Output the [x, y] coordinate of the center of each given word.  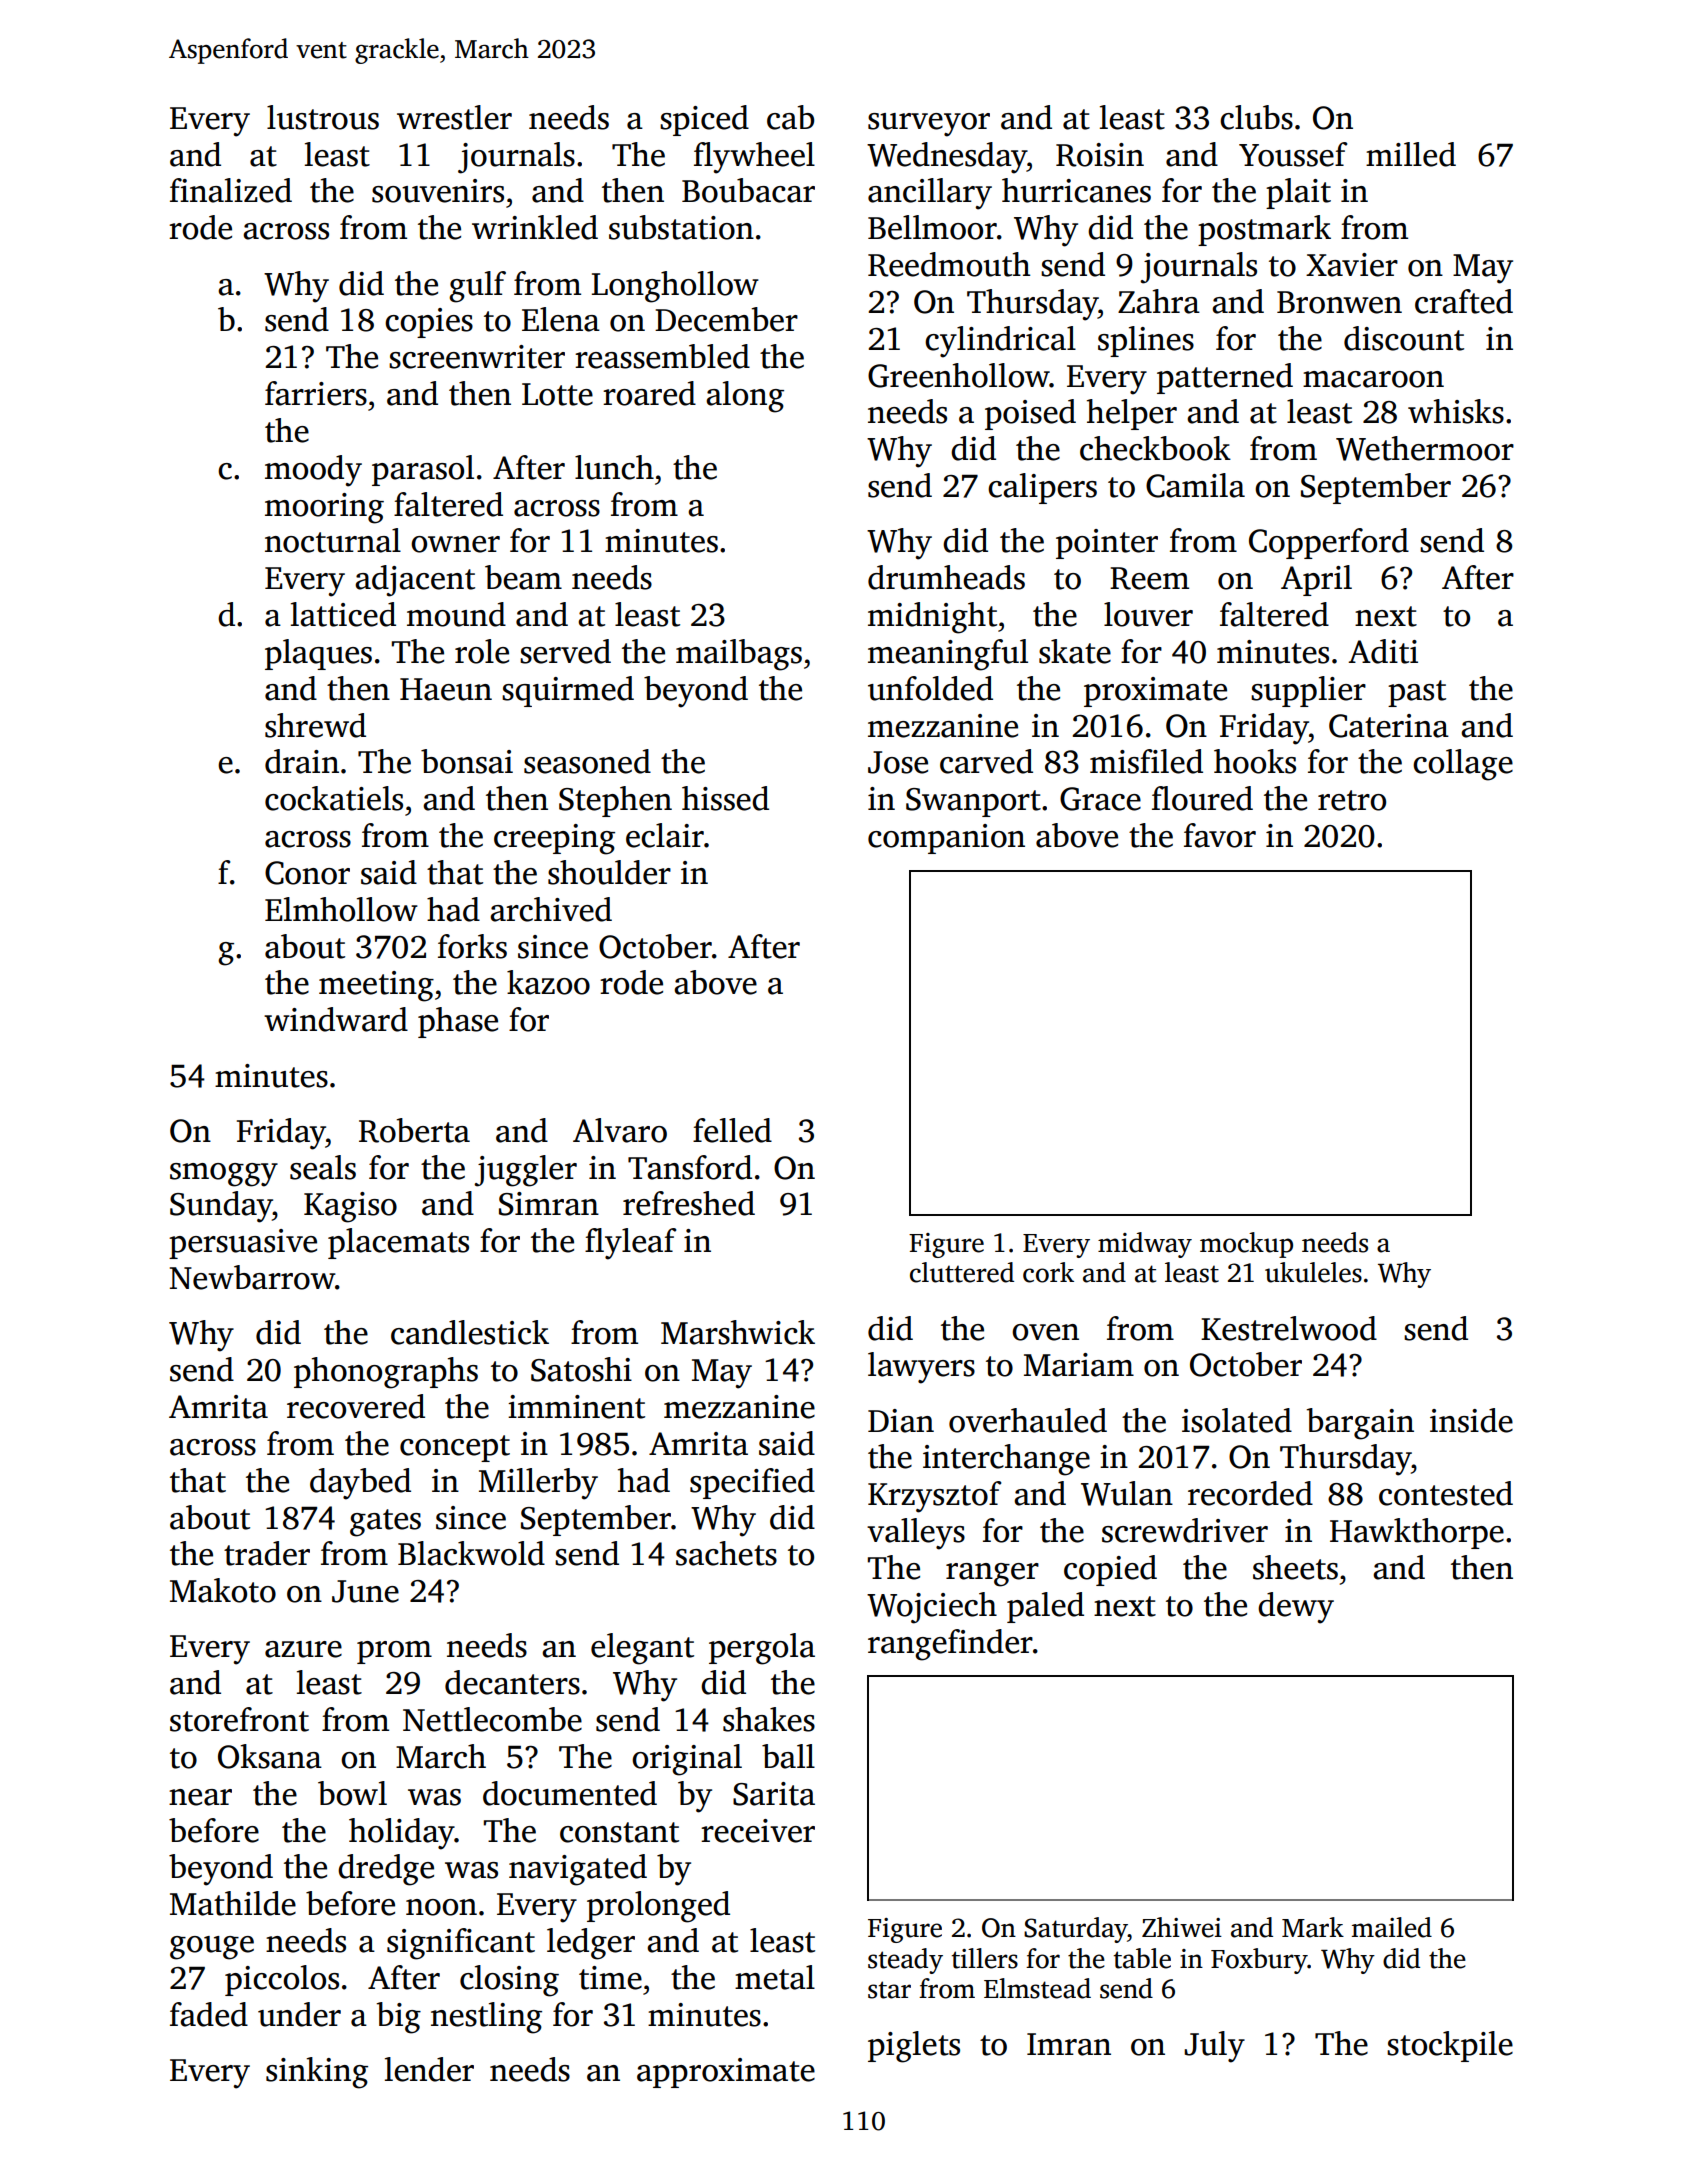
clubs [1256, 117]
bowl [352, 1793]
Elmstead [1037, 1988]
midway [1145, 1245]
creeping [554, 839]
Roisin [1100, 155]
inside [1471, 1420]
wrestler [454, 117]
